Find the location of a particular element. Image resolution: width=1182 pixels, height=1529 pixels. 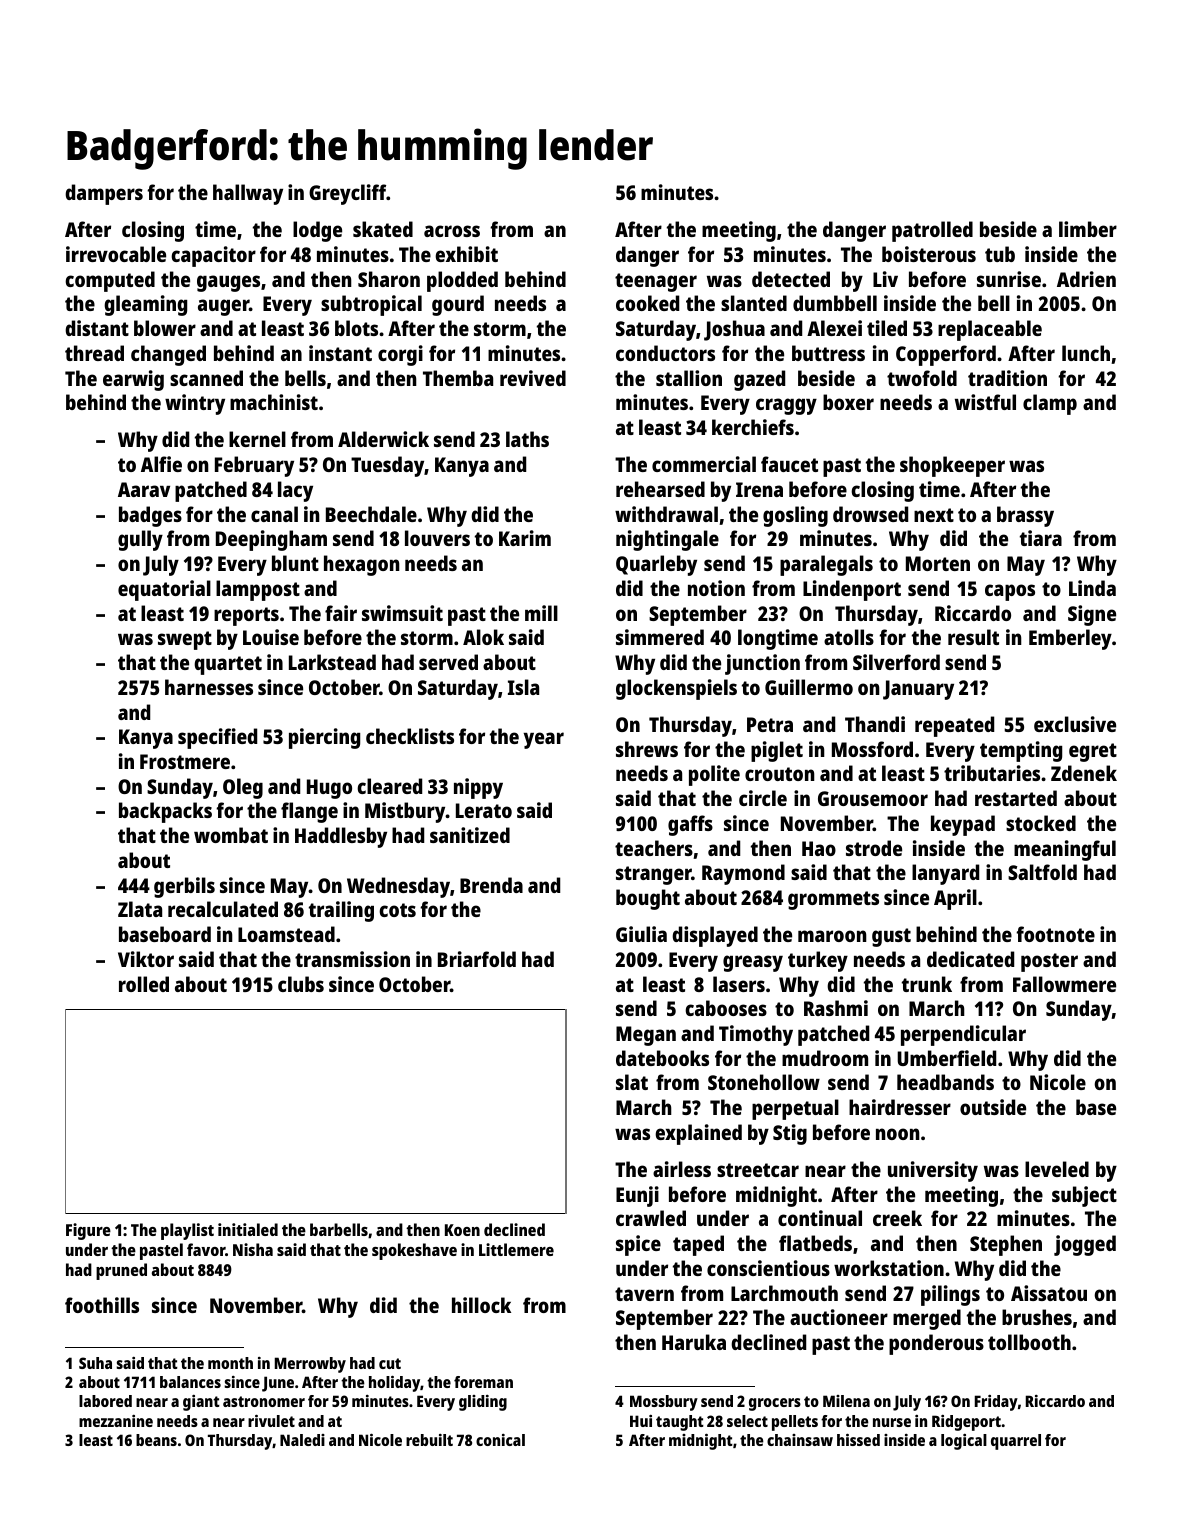

rivulet is located at coordinates (271, 1421).
